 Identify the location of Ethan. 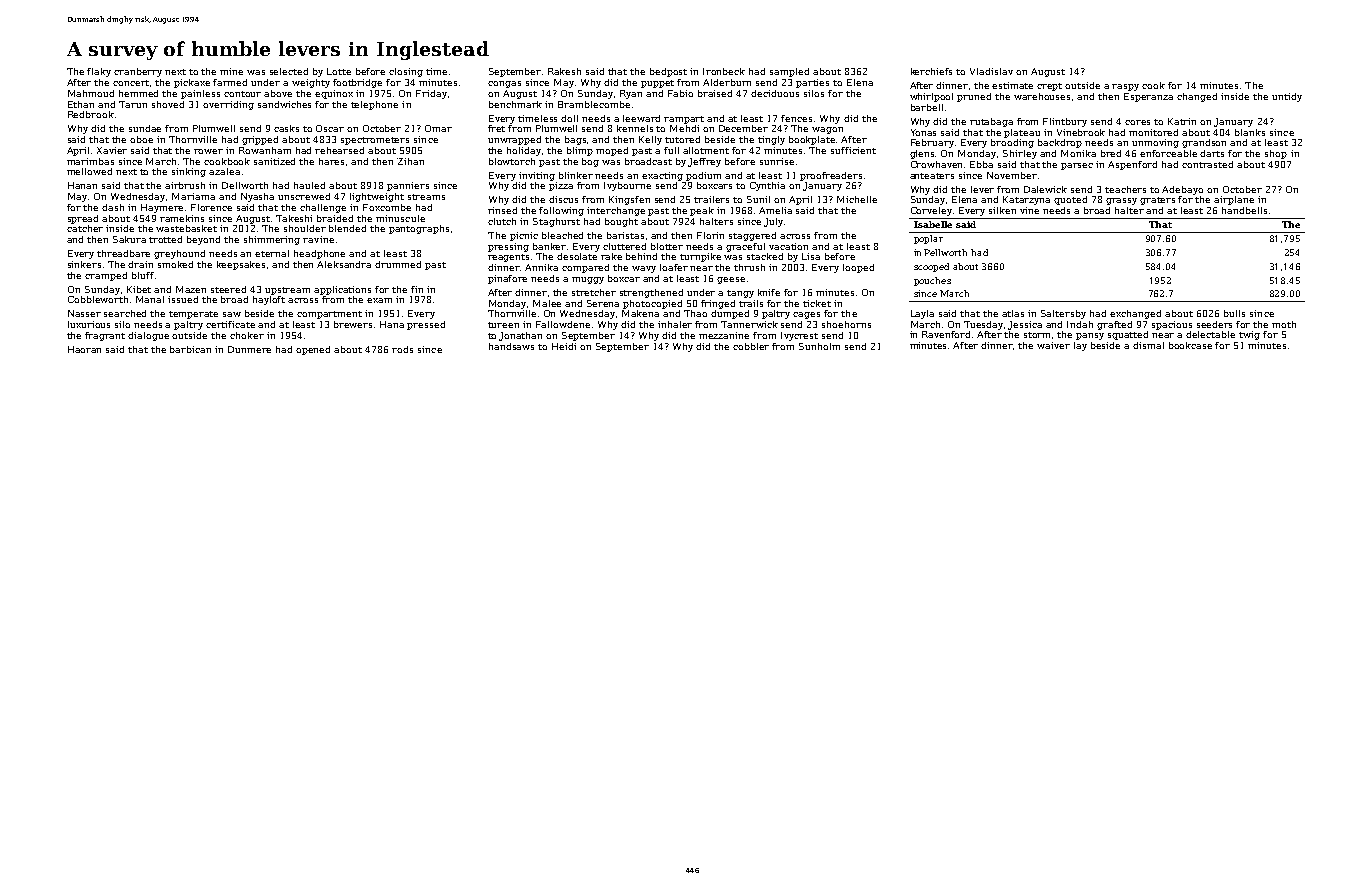
(81, 104).
